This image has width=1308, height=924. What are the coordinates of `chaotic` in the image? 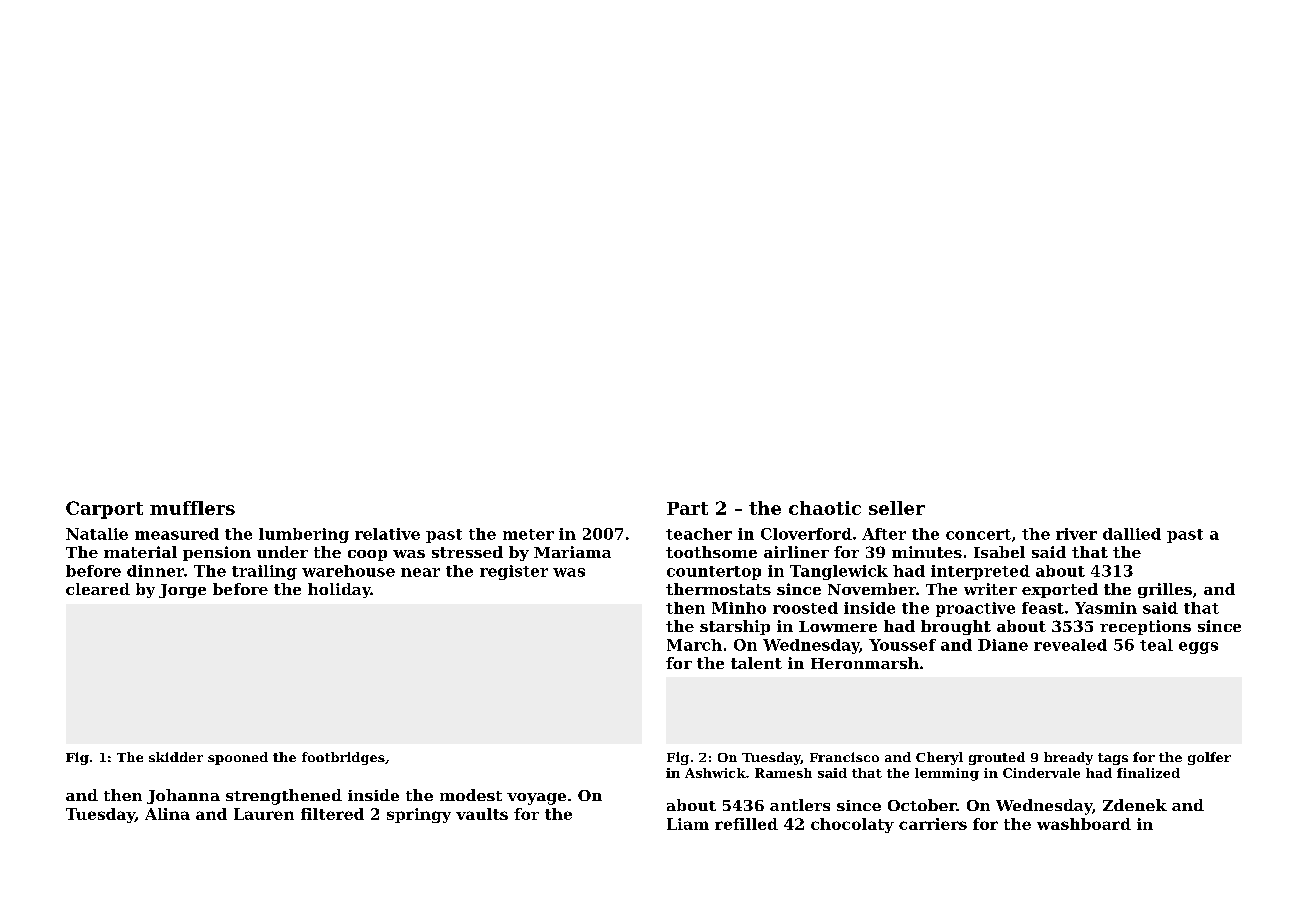 It's located at (825, 508).
